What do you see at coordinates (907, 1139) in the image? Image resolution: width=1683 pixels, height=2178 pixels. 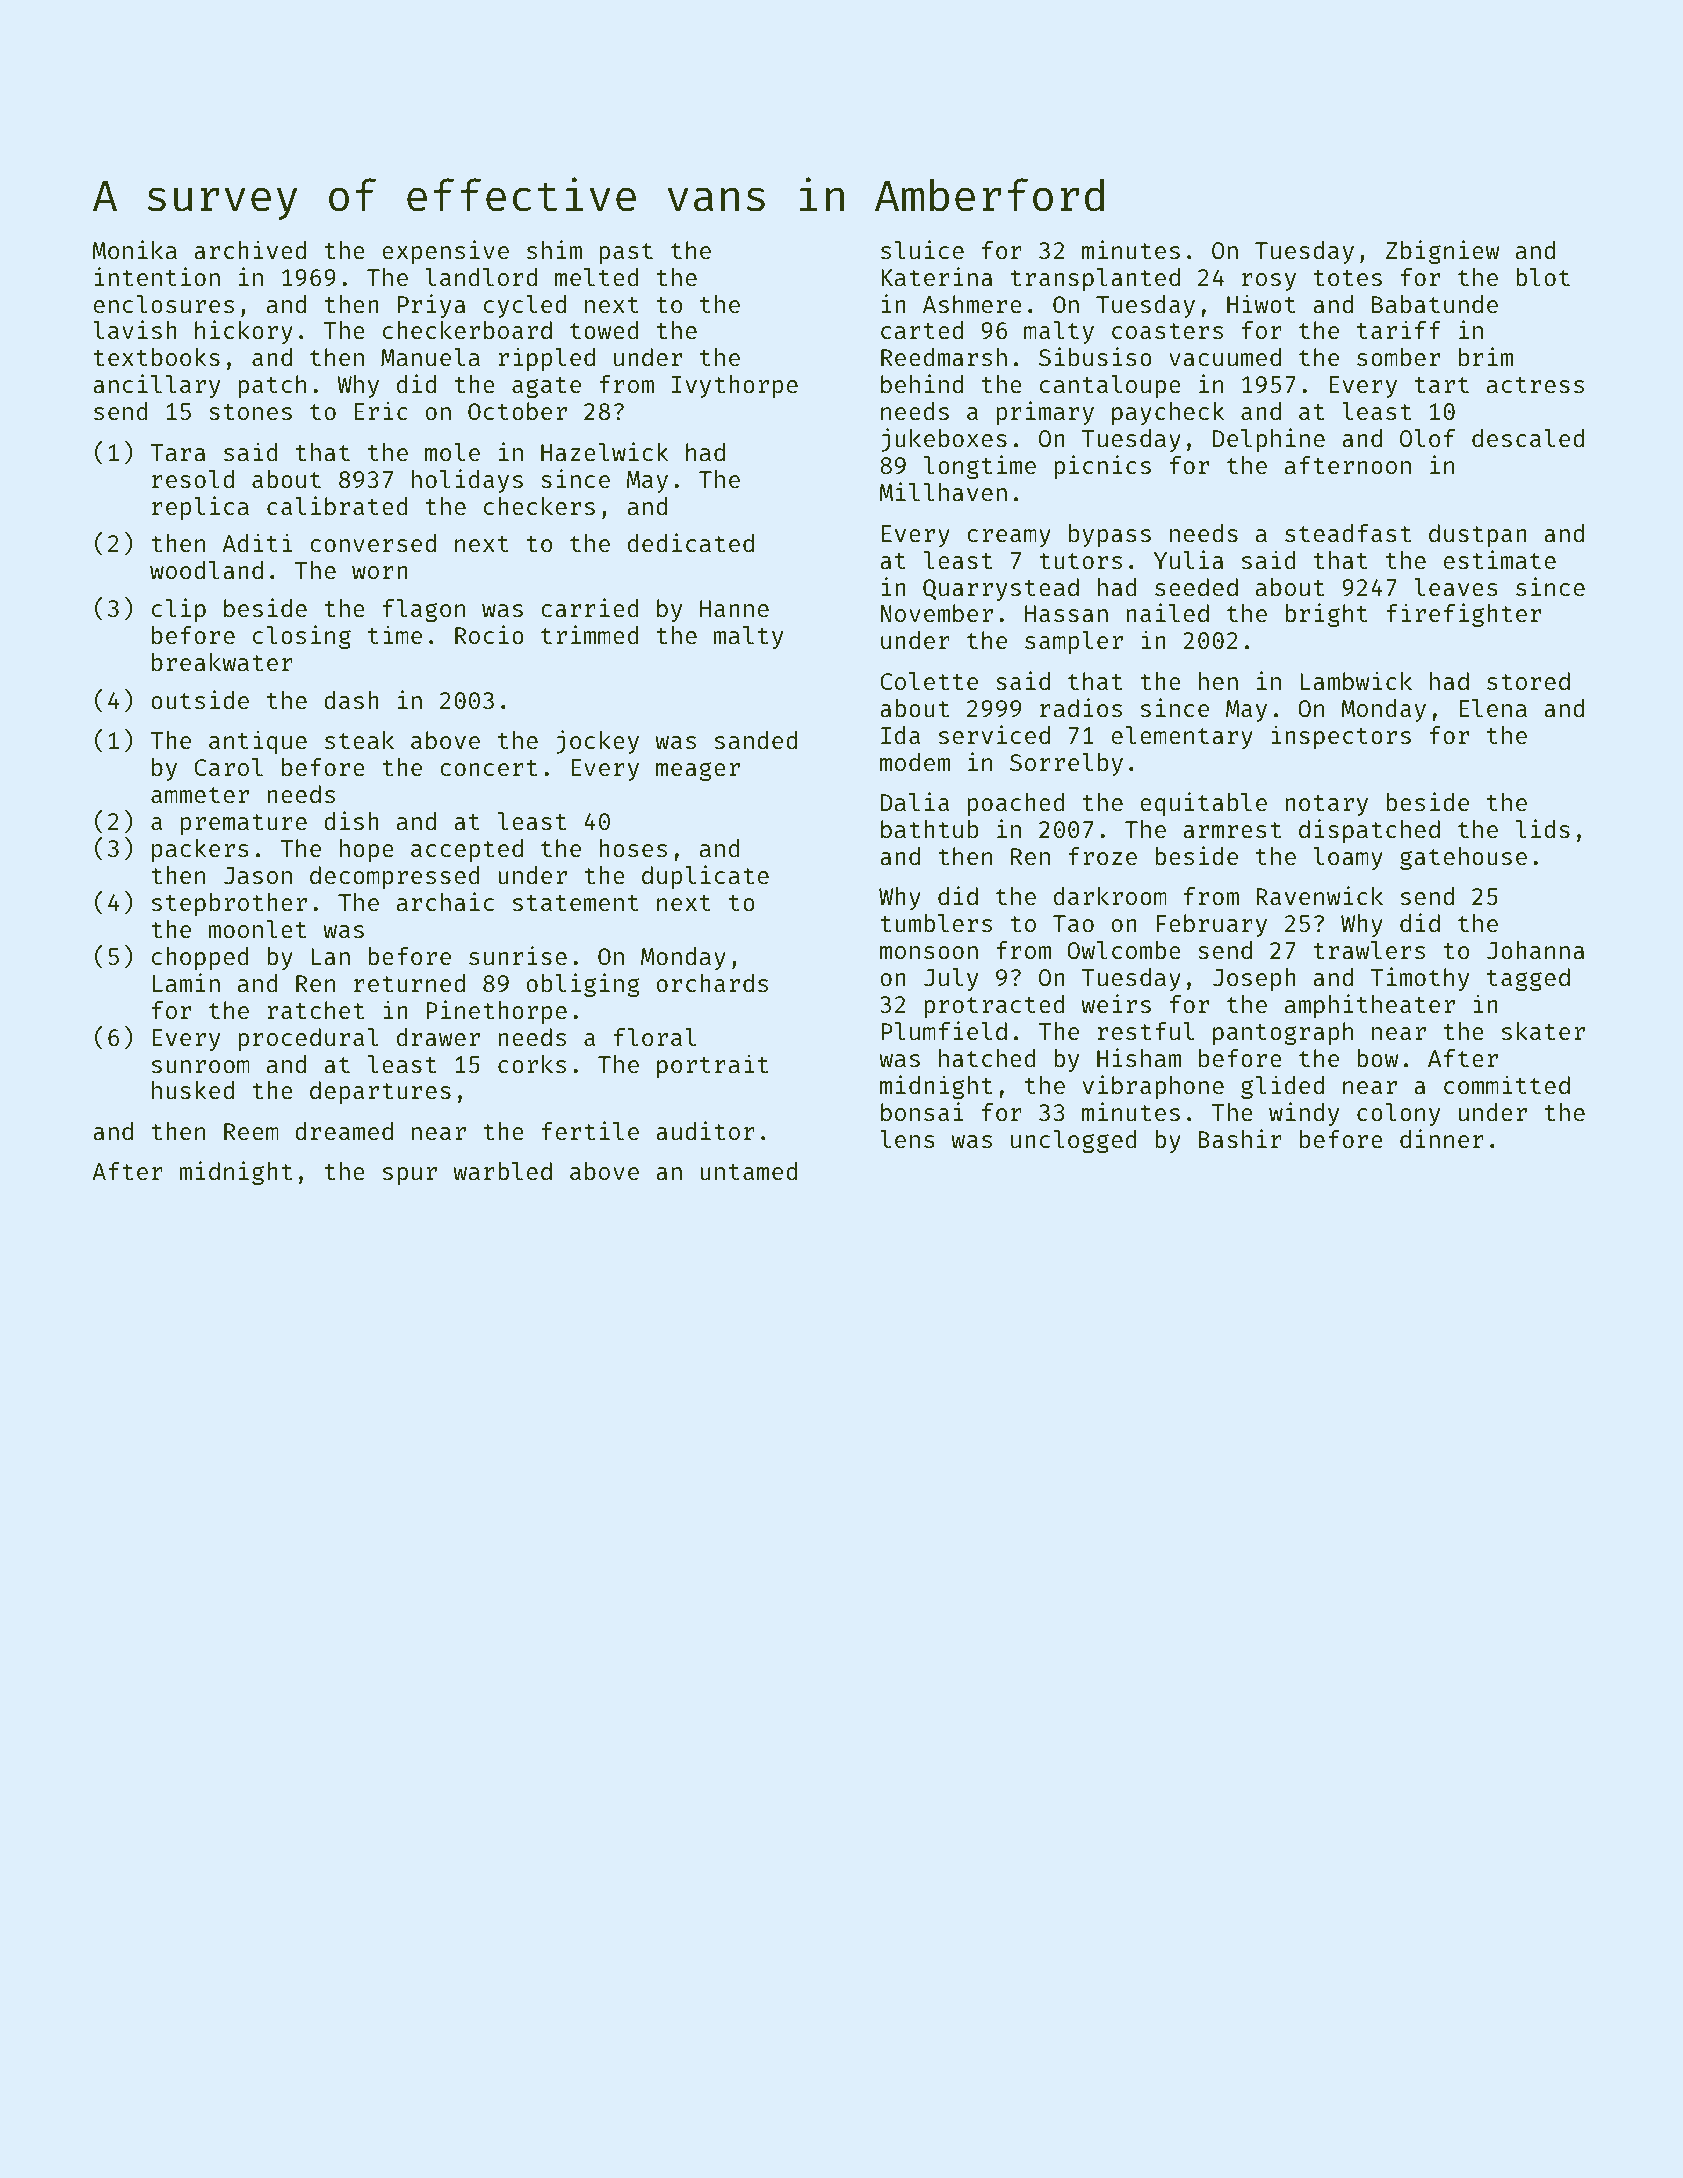 I see `lens` at bounding box center [907, 1139].
